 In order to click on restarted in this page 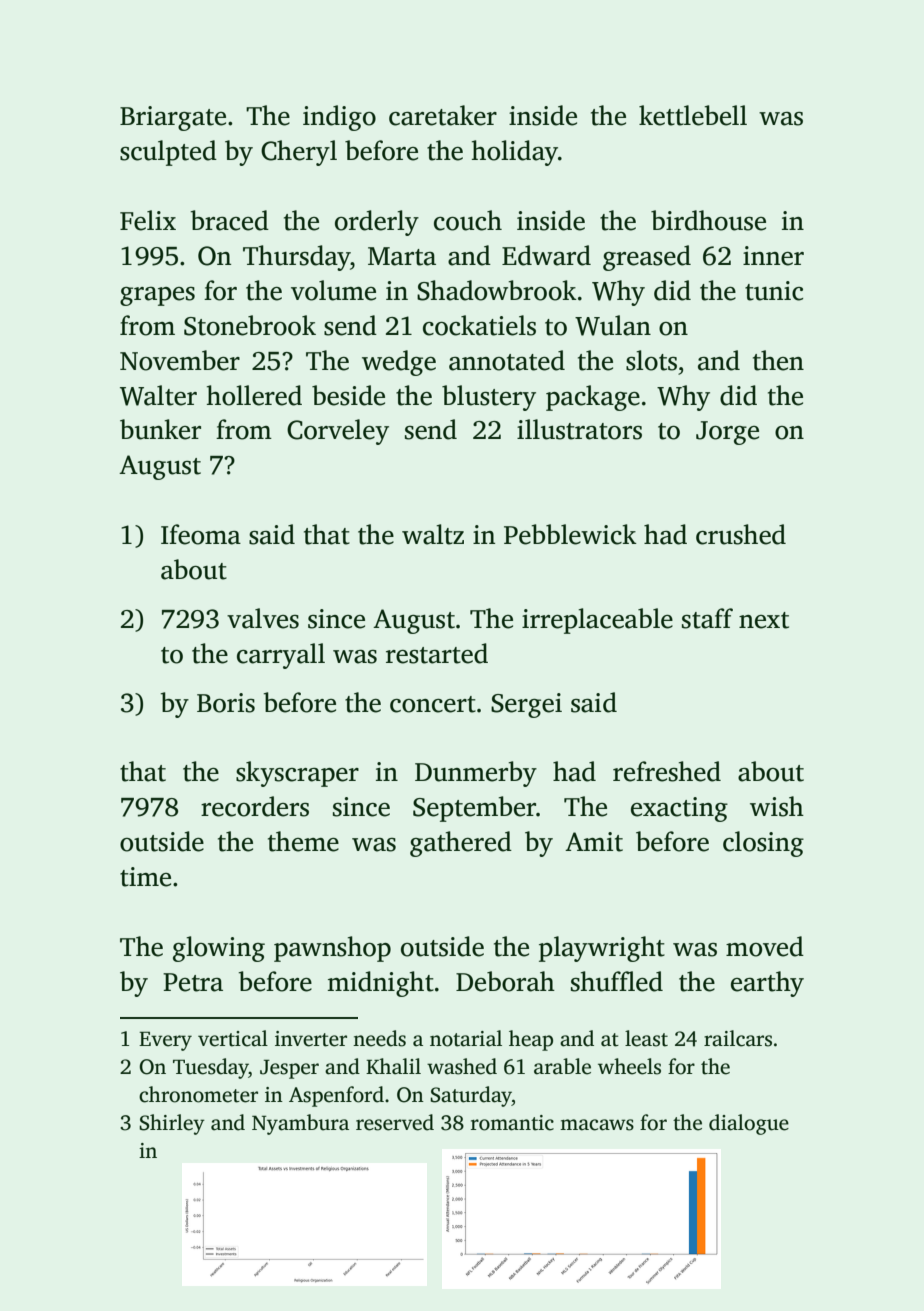, I will do `click(437, 653)`.
